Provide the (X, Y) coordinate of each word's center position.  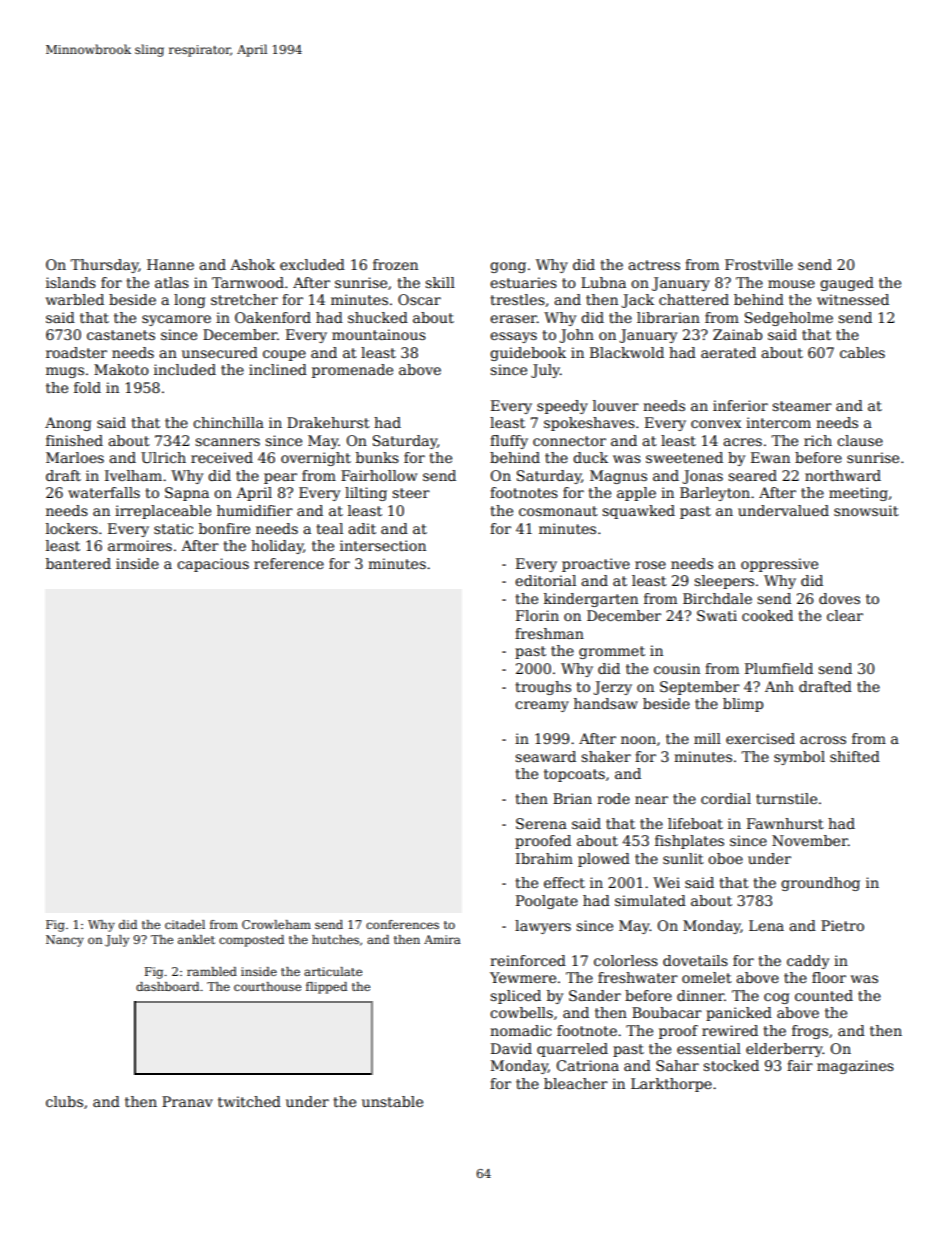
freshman (549, 633)
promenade (352, 371)
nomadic (520, 1030)
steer (411, 493)
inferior (740, 405)
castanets (121, 335)
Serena (541, 823)
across (823, 740)
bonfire (224, 528)
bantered (78, 563)
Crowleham (276, 924)
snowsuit (866, 510)
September (700, 688)
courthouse (267, 986)
